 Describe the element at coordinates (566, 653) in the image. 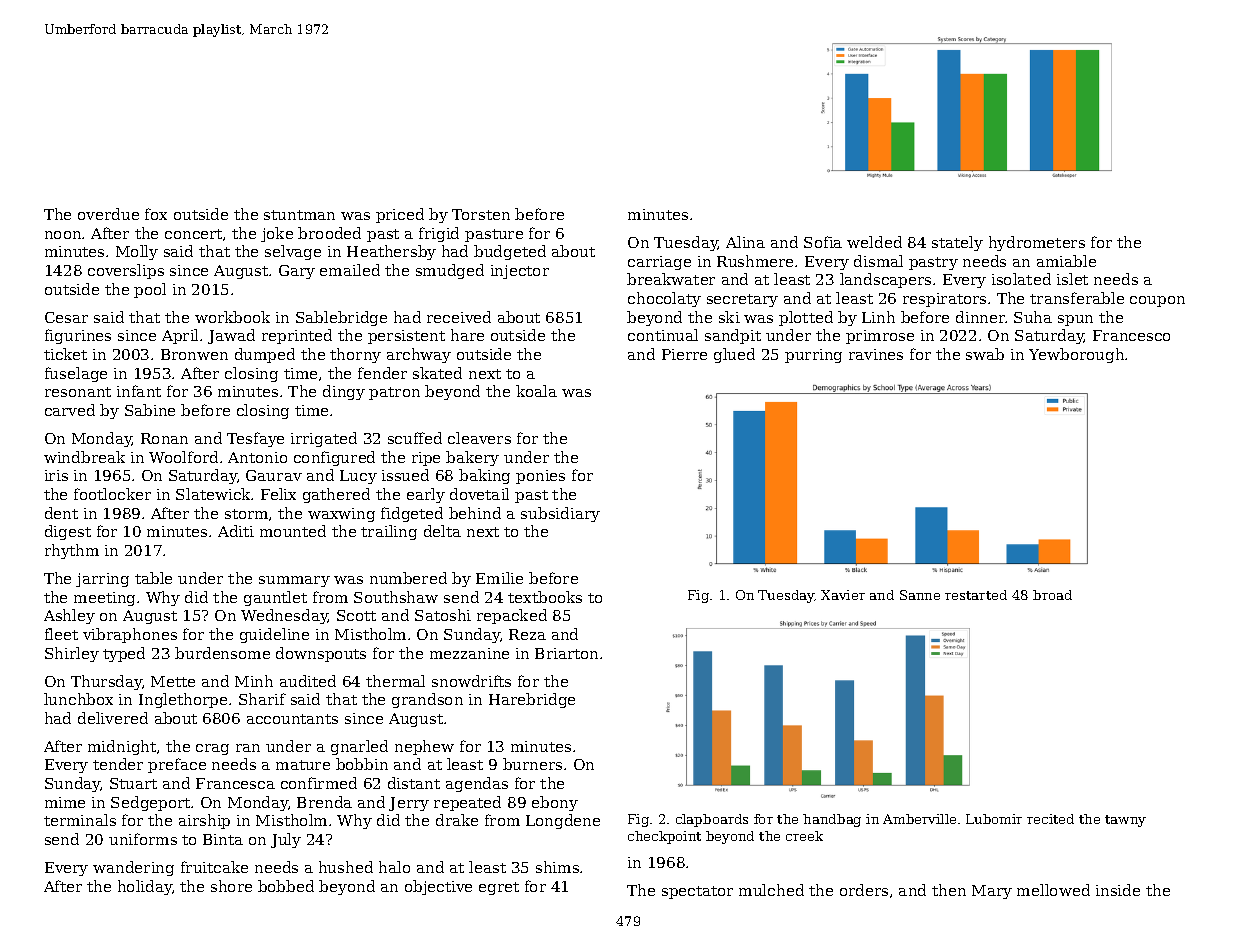

I see `Briarton` at that location.
